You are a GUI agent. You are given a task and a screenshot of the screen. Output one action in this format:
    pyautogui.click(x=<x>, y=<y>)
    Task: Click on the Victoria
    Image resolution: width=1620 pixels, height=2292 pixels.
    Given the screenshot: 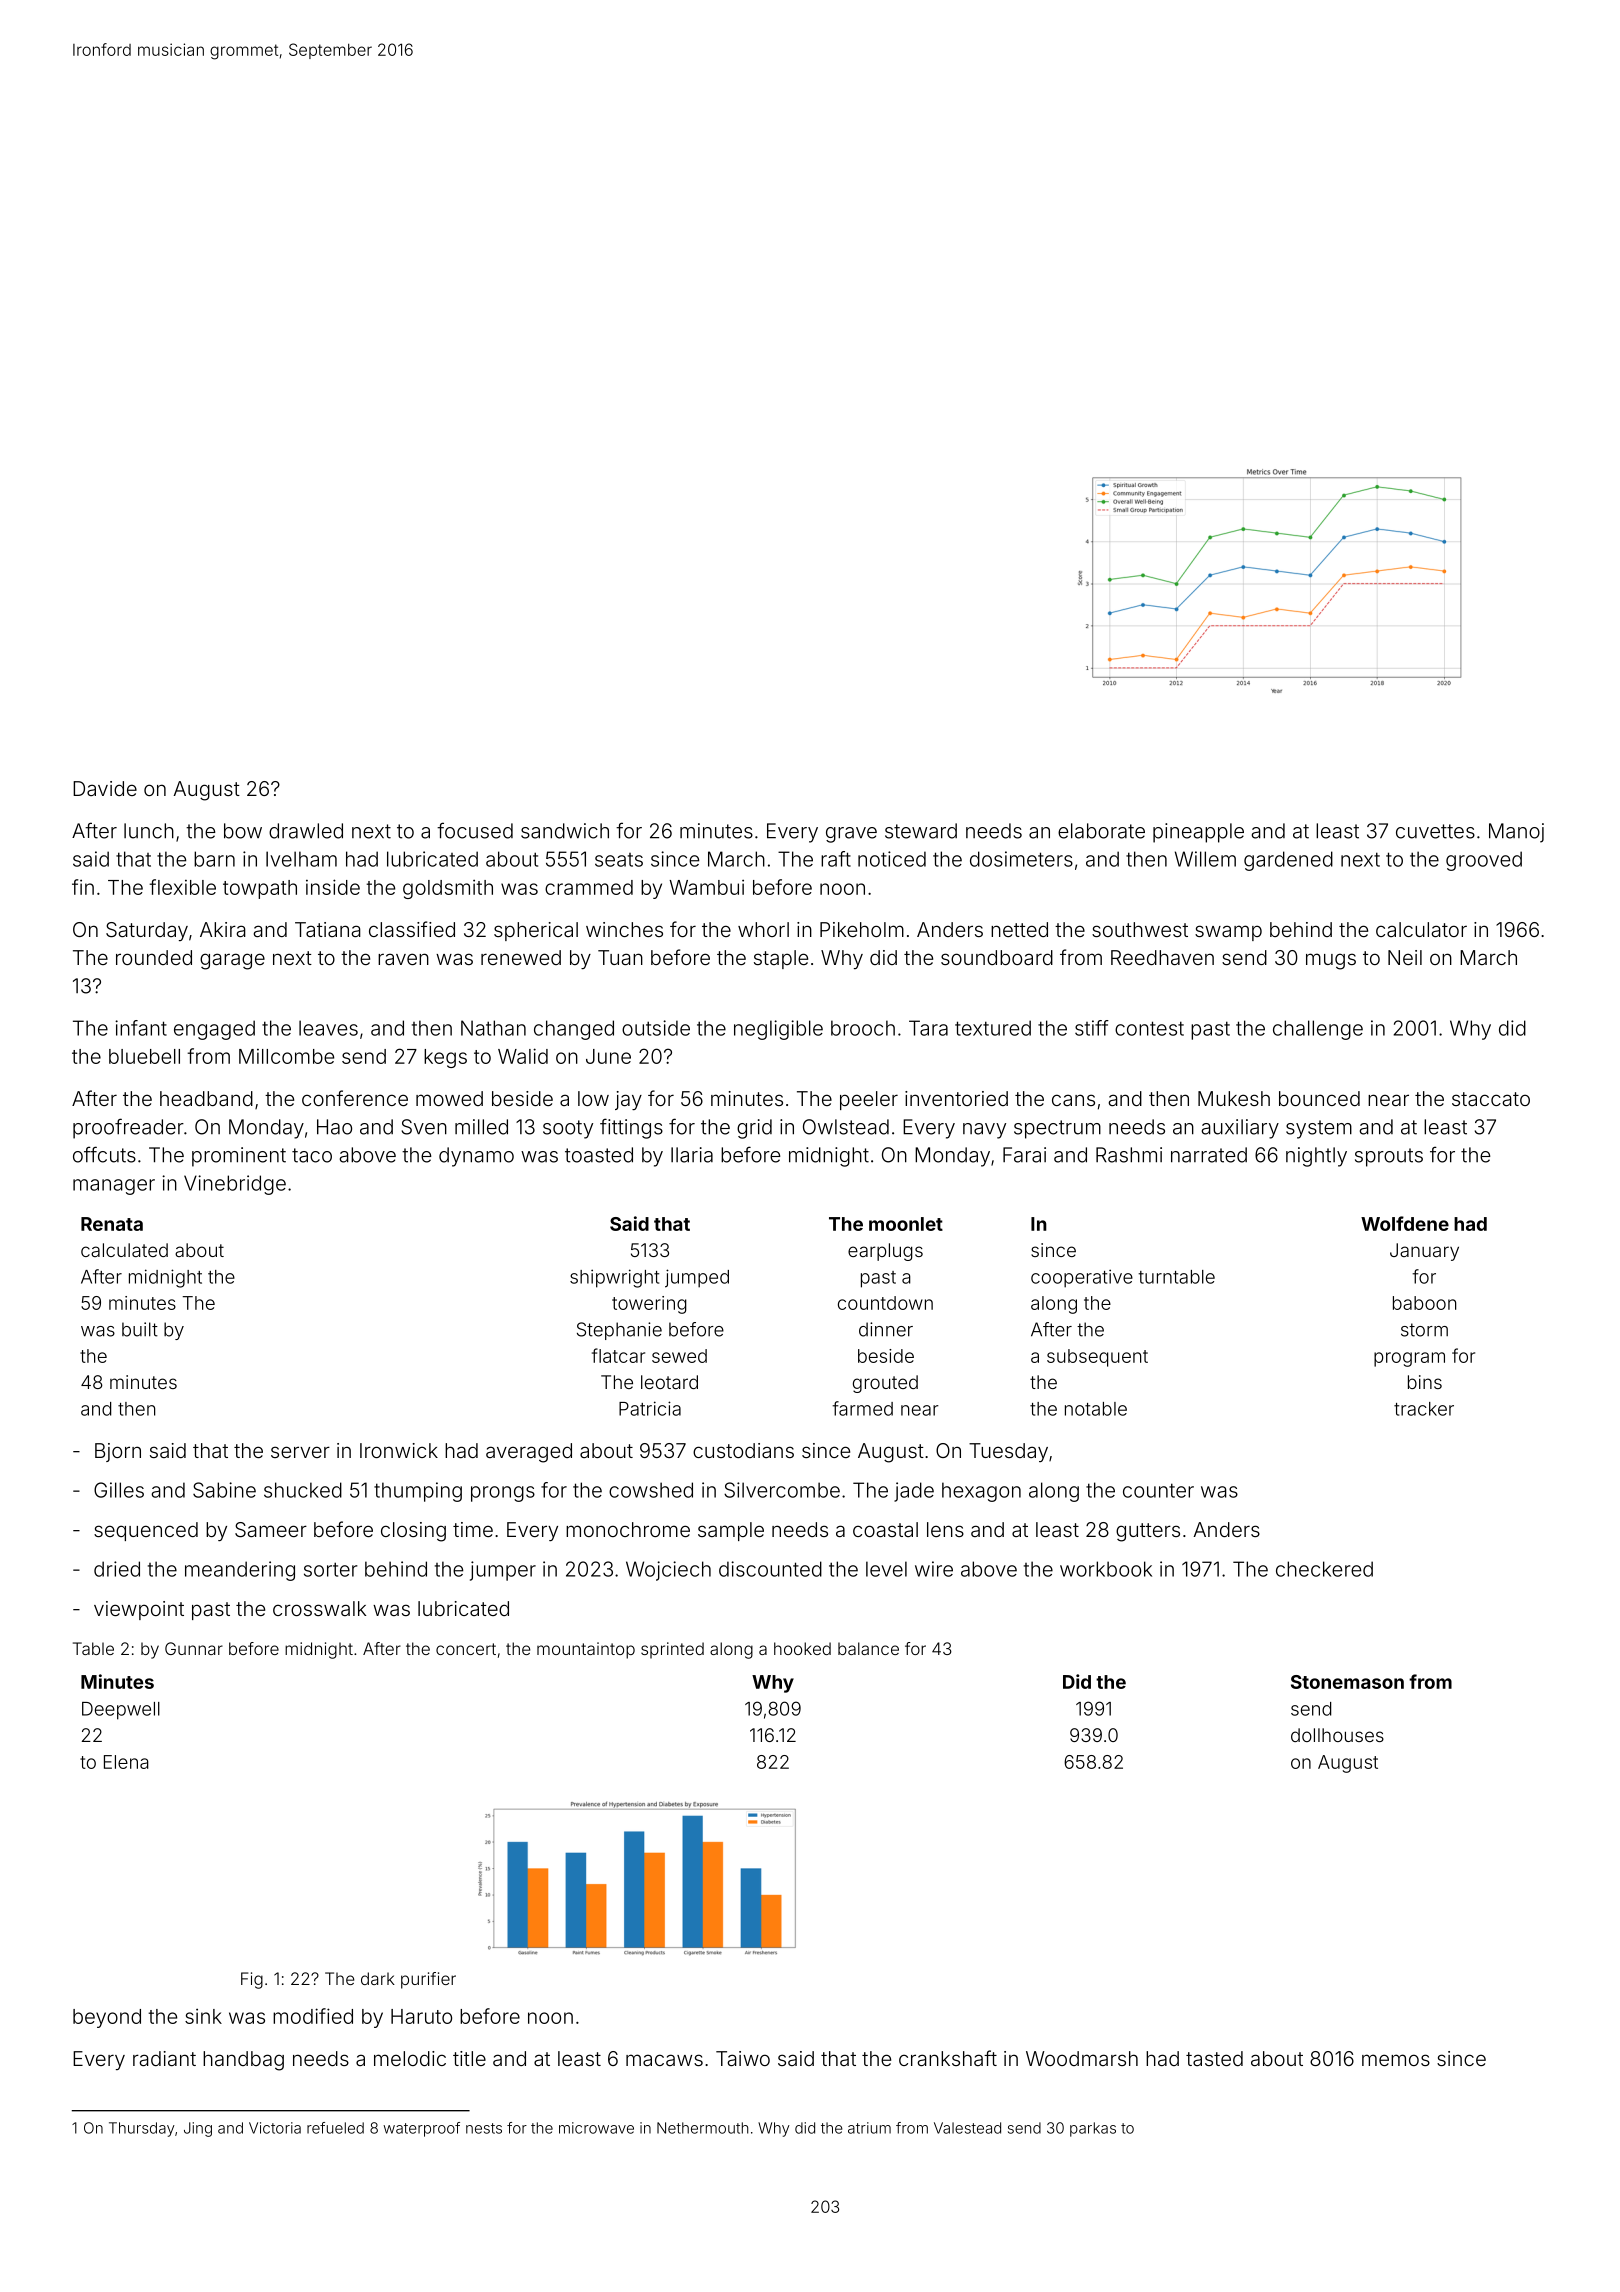 What is the action you would take?
    pyautogui.click(x=275, y=2128)
